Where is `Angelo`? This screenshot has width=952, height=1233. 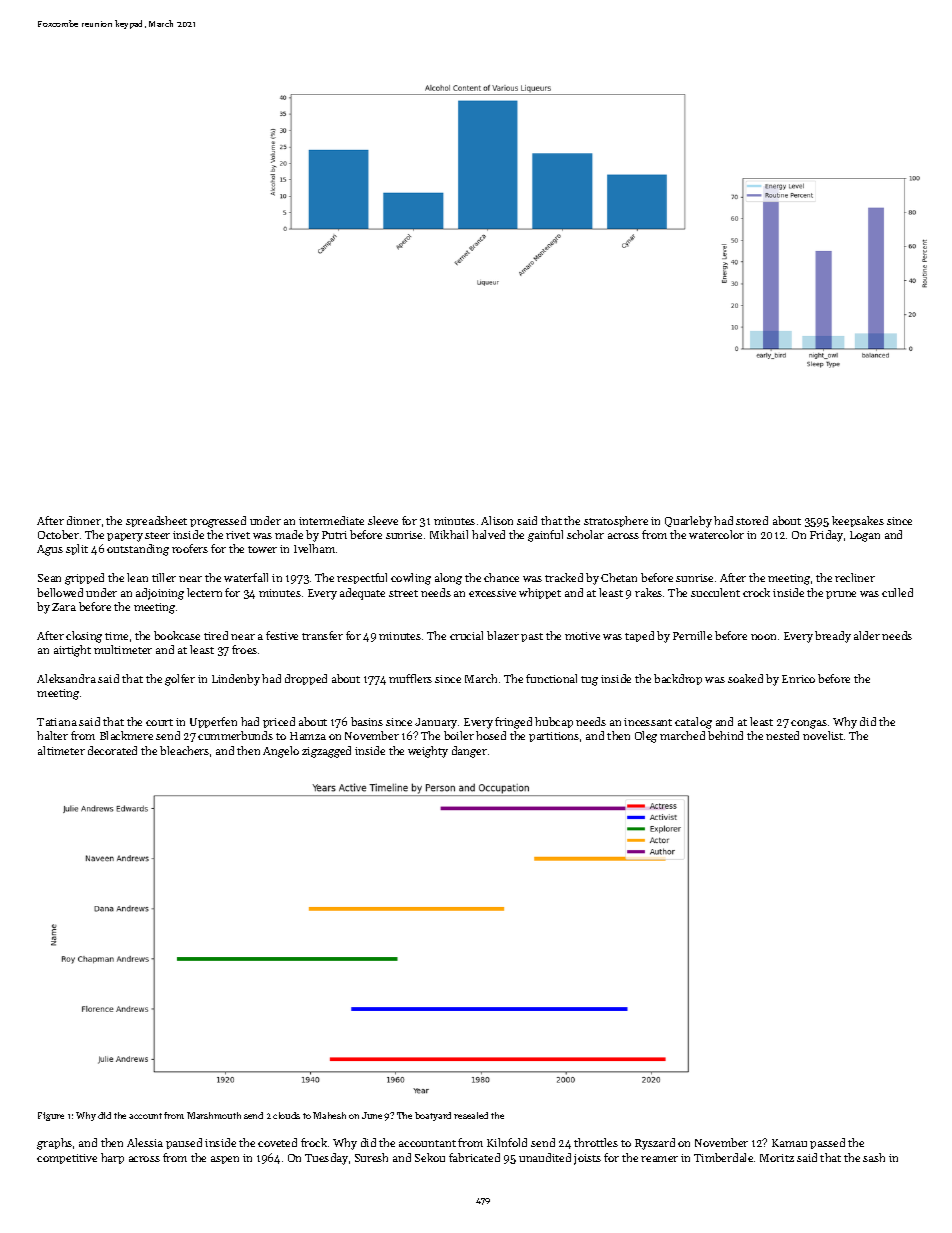 Angelo is located at coordinates (281, 752).
